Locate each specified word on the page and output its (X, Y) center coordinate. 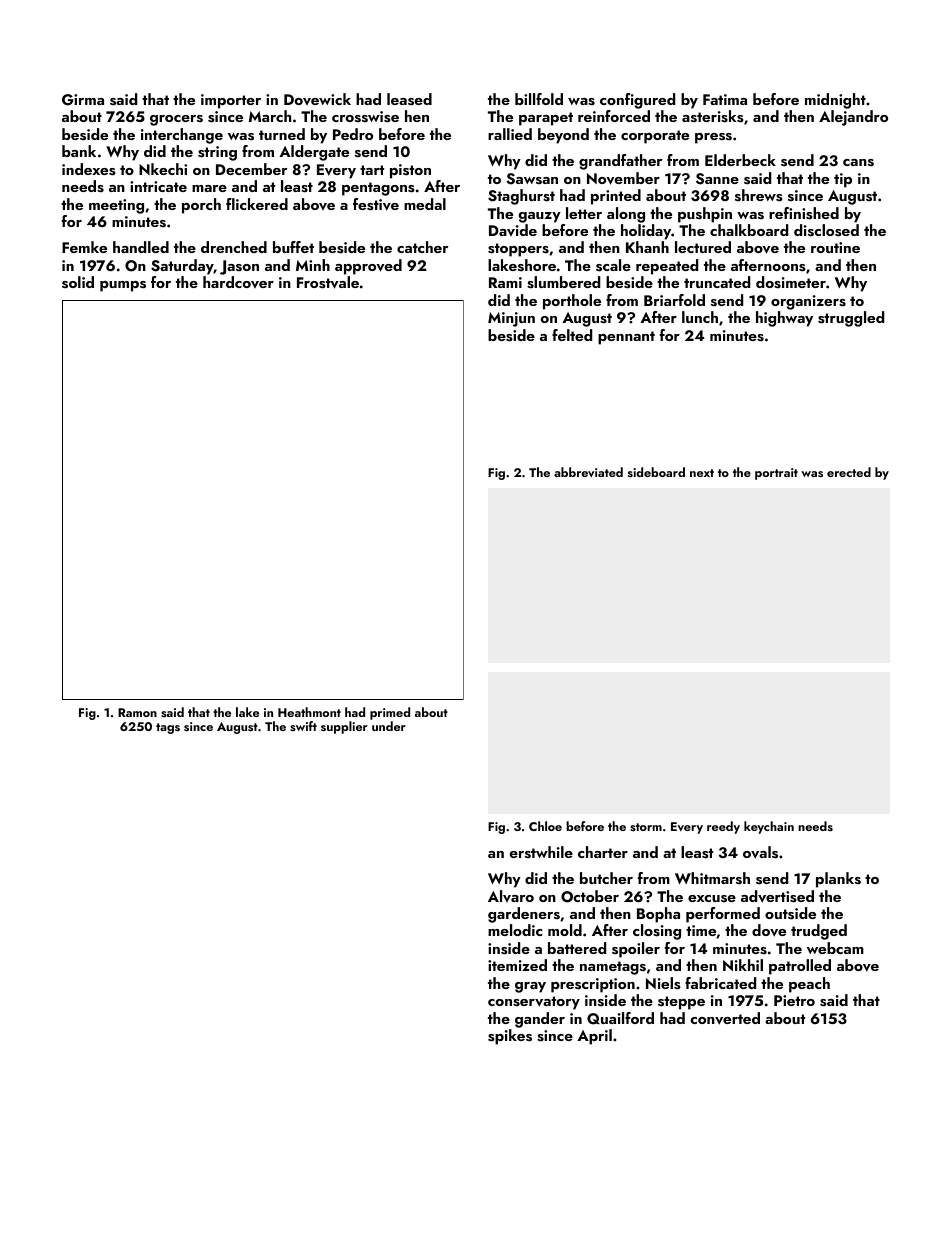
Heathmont (309, 712)
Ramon (137, 712)
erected (849, 472)
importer (231, 101)
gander (540, 1020)
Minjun (511, 319)
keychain (769, 827)
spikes (510, 1037)
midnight (835, 101)
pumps (123, 286)
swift (303, 726)
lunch (700, 317)
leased (409, 99)
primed (390, 713)
